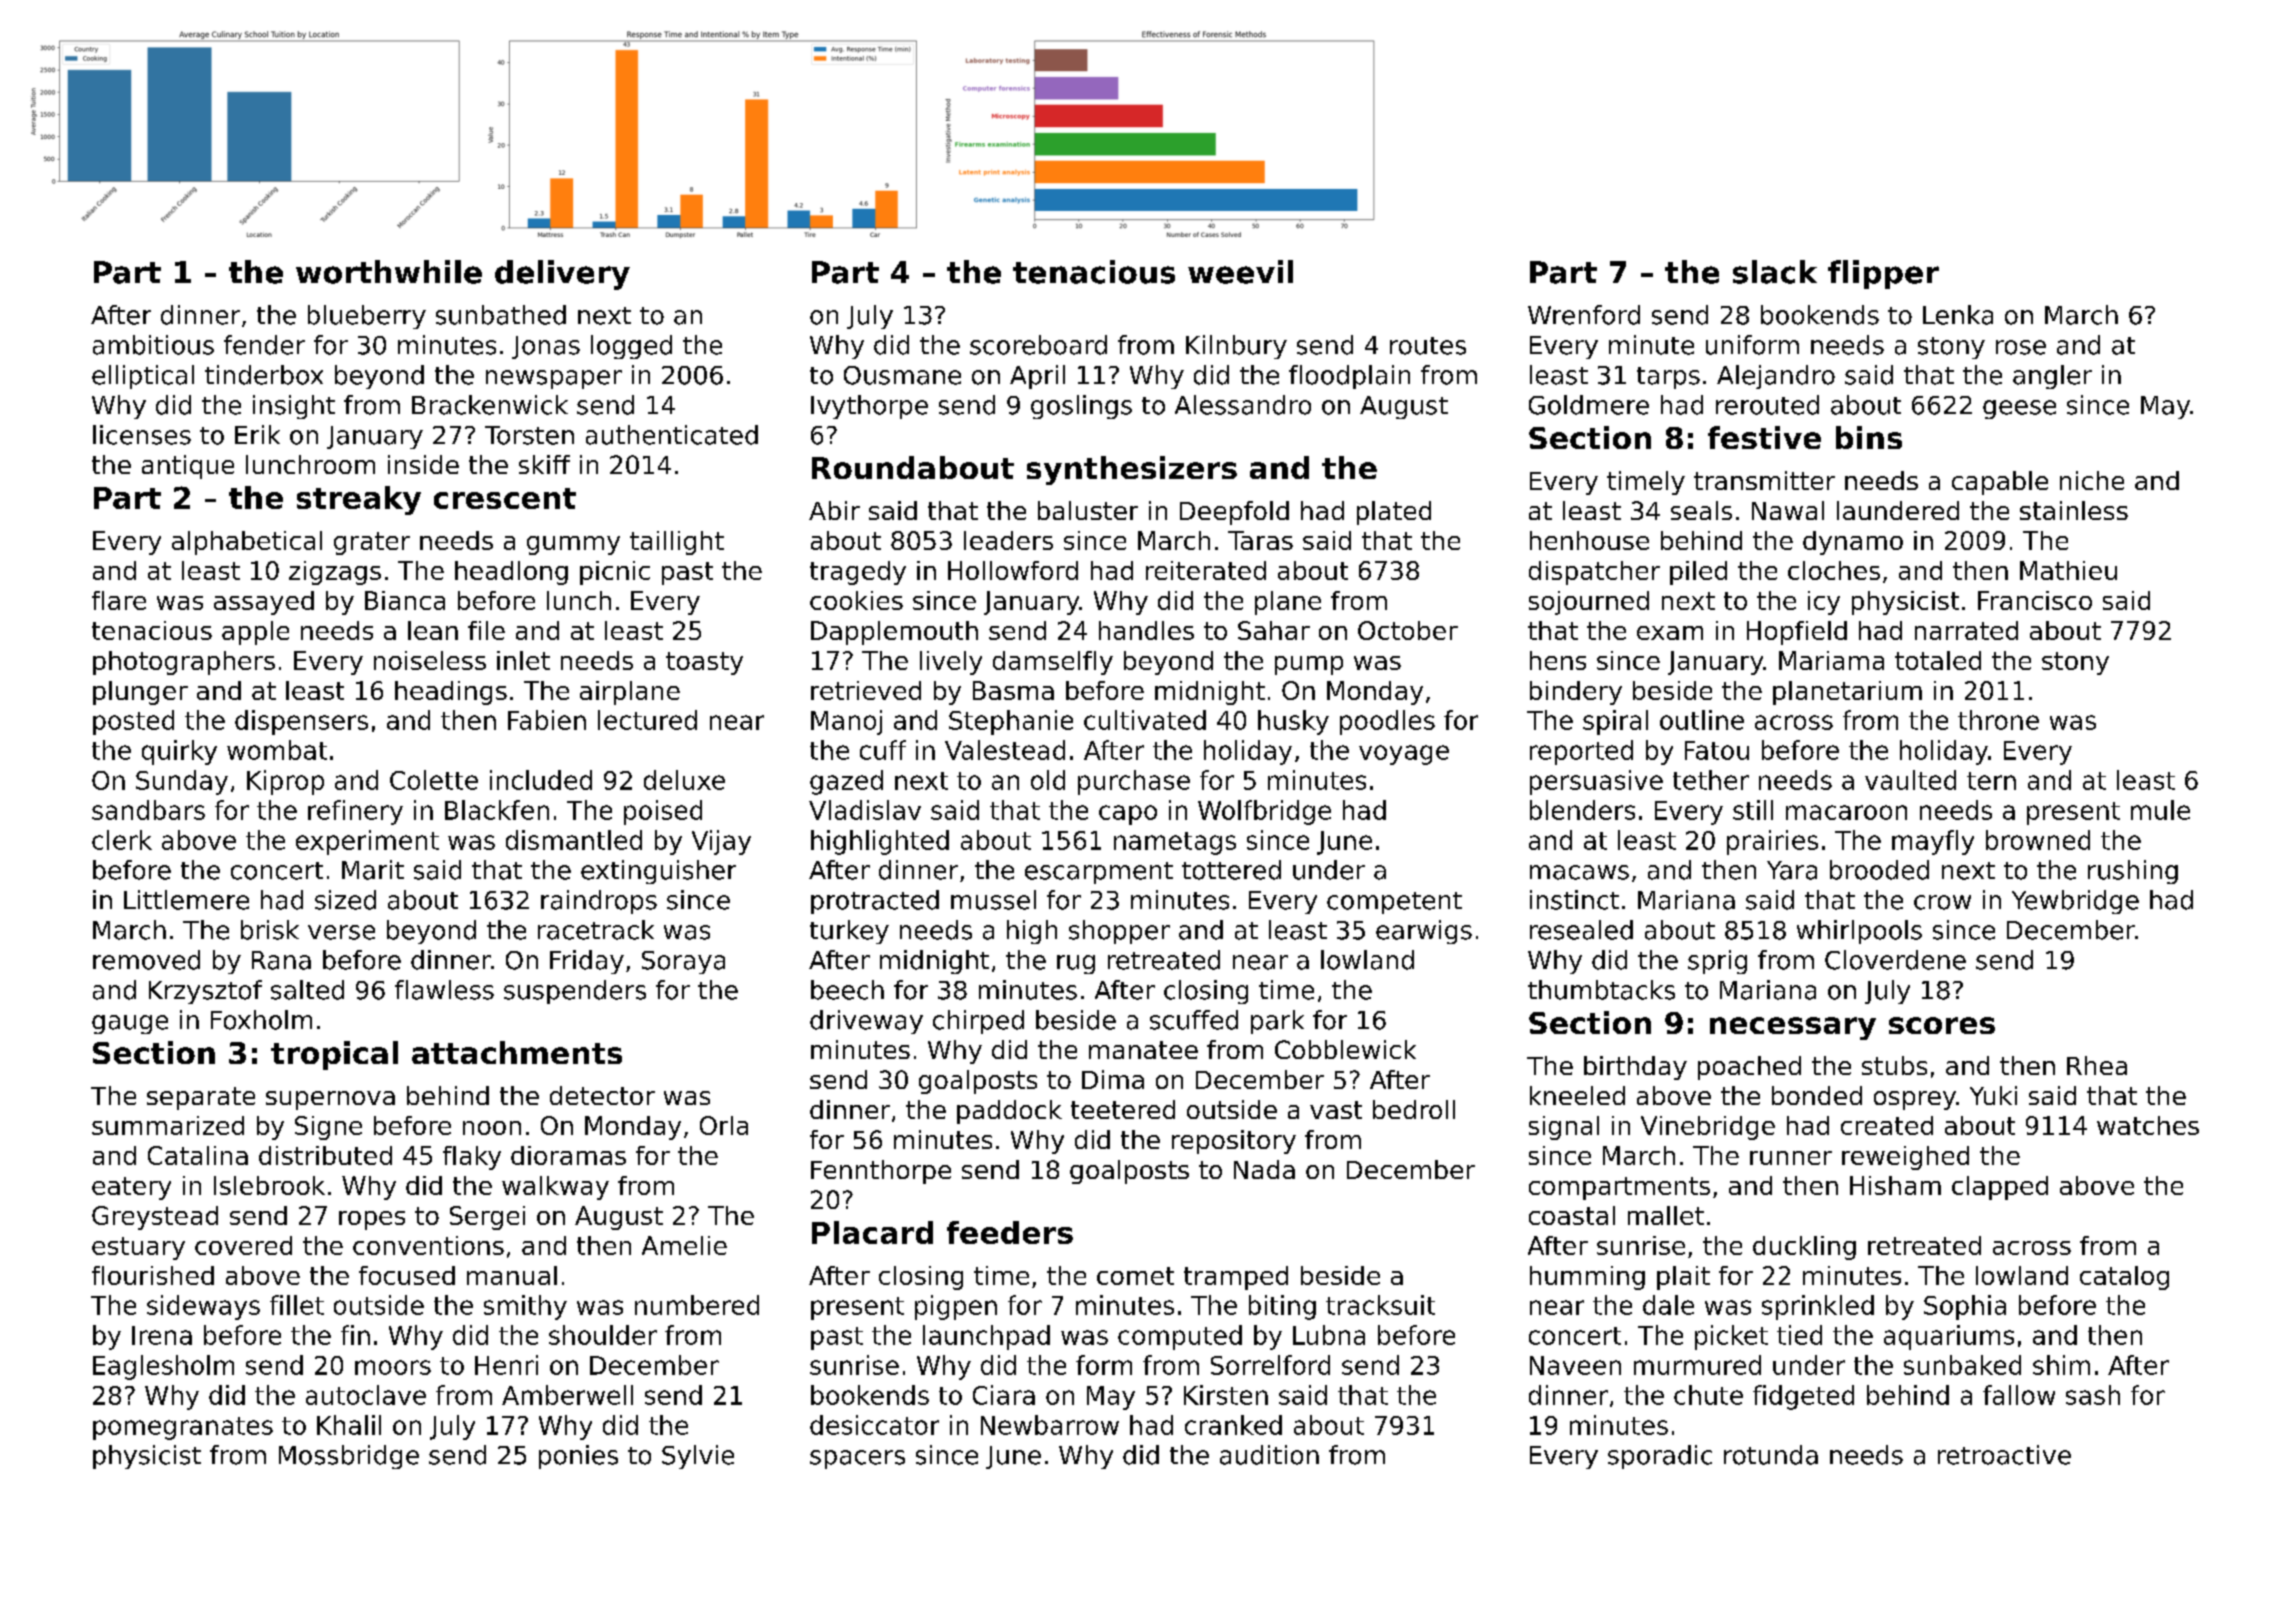  I want to click on Nada, so click(1264, 1169).
